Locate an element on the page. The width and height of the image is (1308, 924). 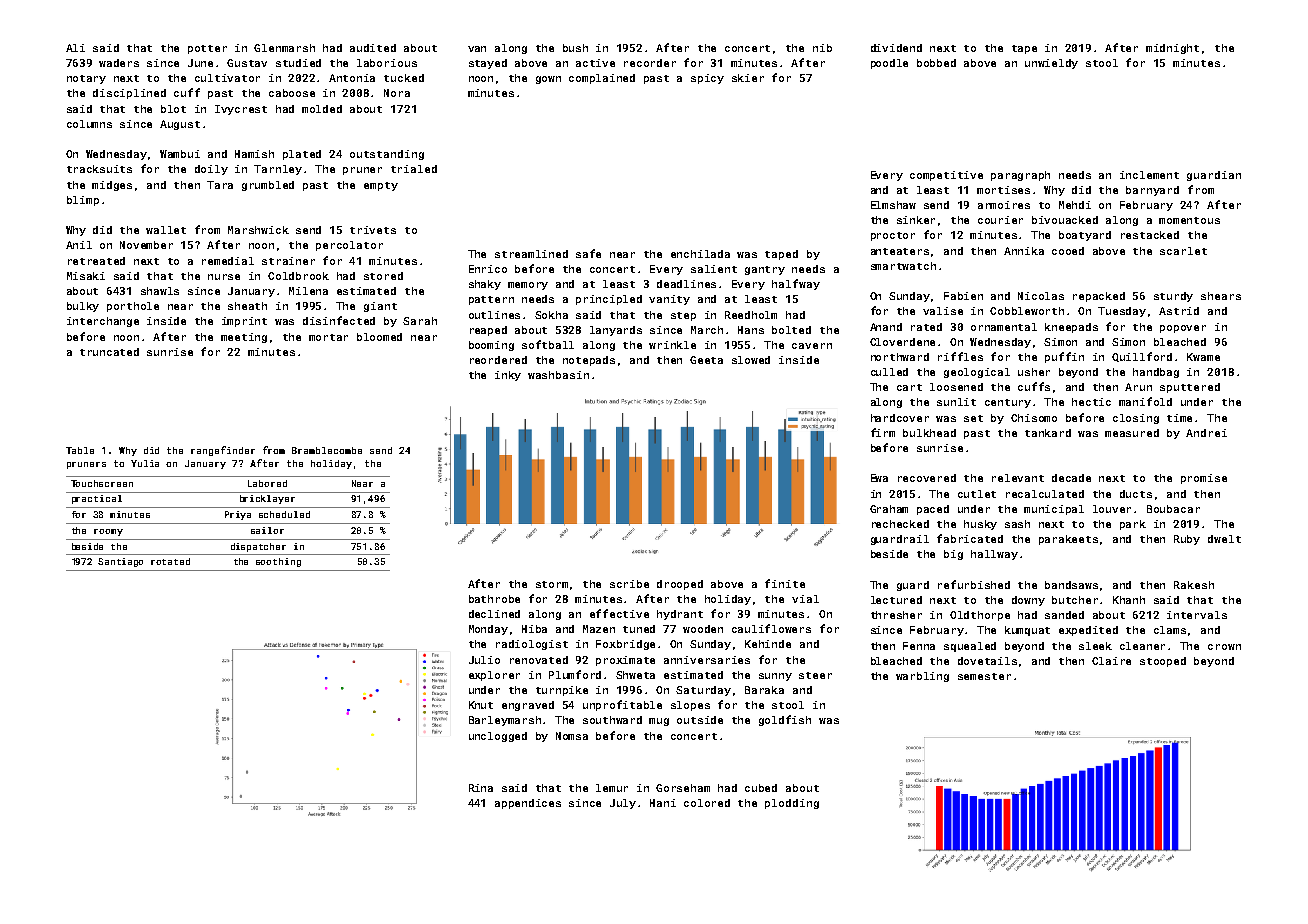
plodding is located at coordinates (792, 804).
